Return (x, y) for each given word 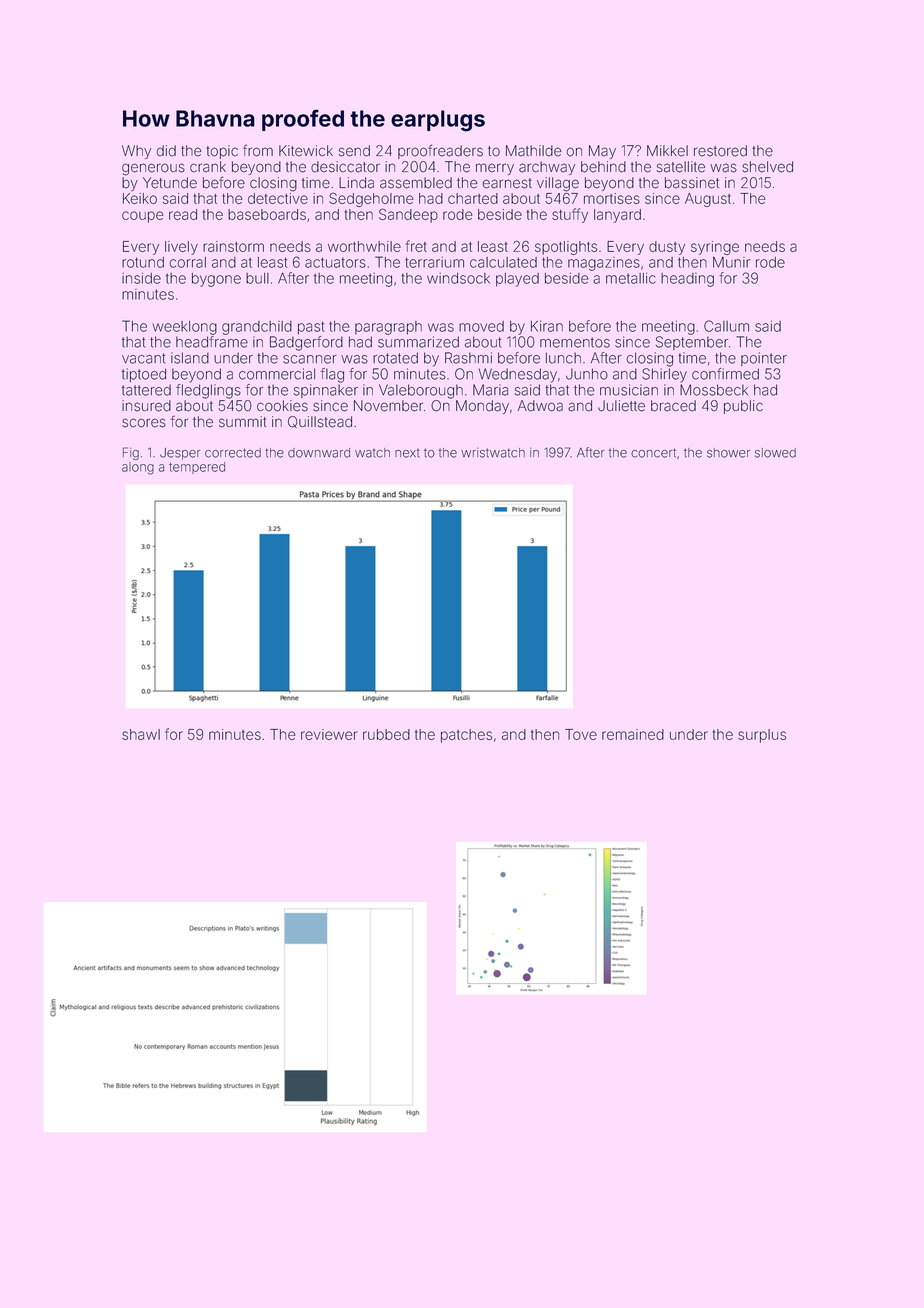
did (166, 151)
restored (720, 151)
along (138, 468)
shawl (141, 734)
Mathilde (534, 151)
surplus (762, 736)
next (407, 453)
